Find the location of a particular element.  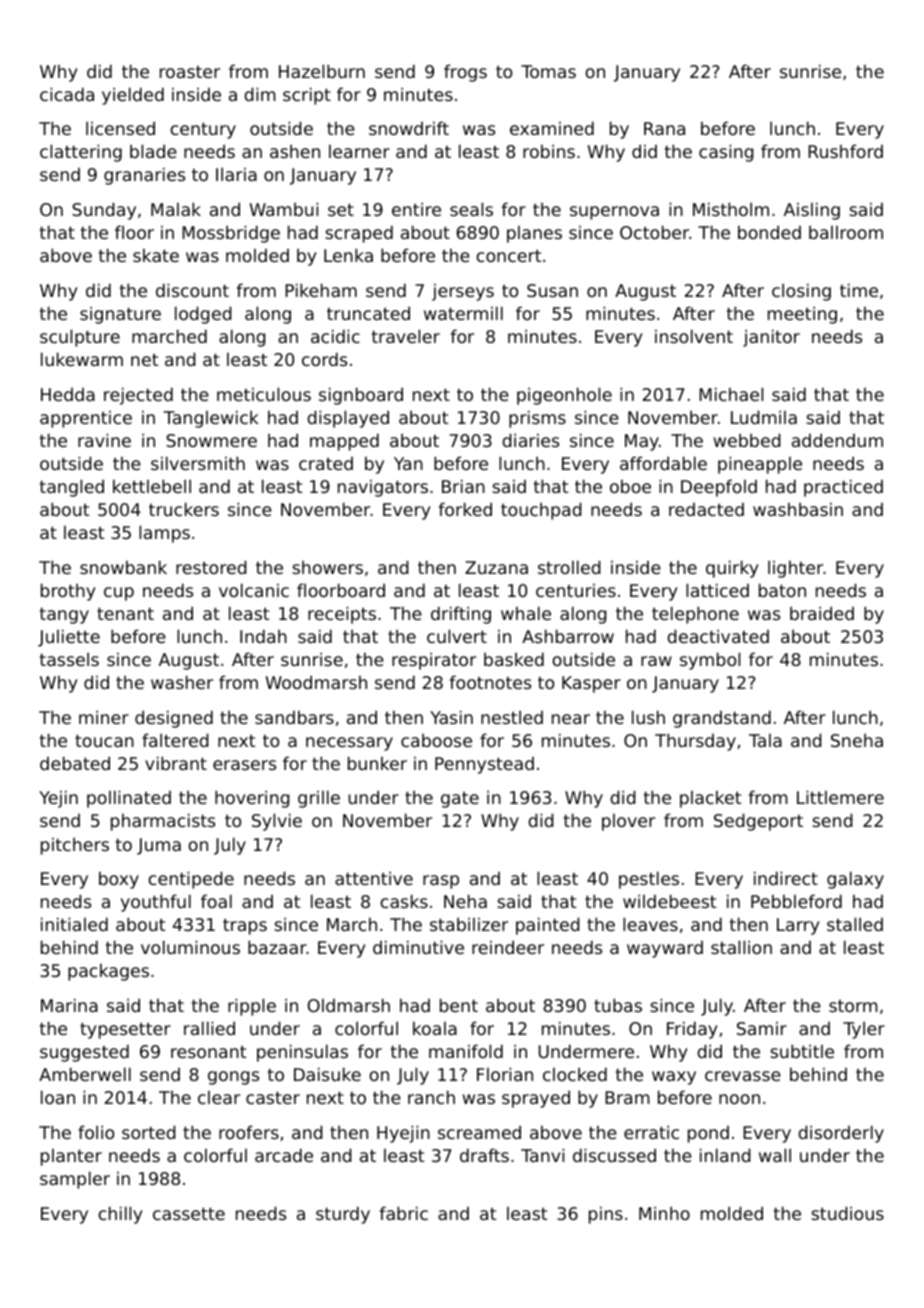

janitor is located at coordinates (771, 338).
